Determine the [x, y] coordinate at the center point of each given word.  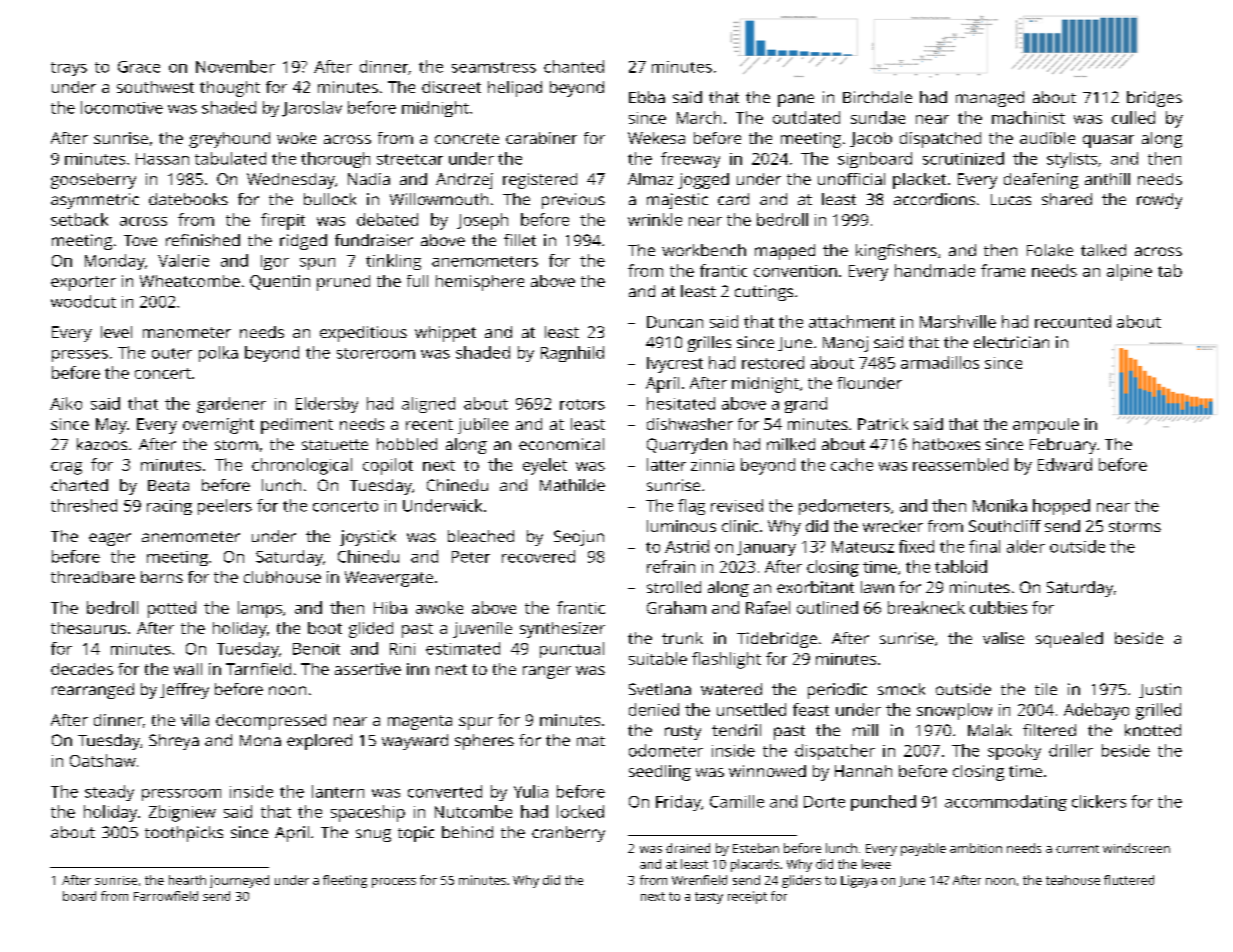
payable [923, 849]
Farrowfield [166, 896]
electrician [1011, 342]
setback [79, 219]
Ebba [647, 97]
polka [218, 354]
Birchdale [877, 97]
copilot [388, 466]
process [394, 883]
